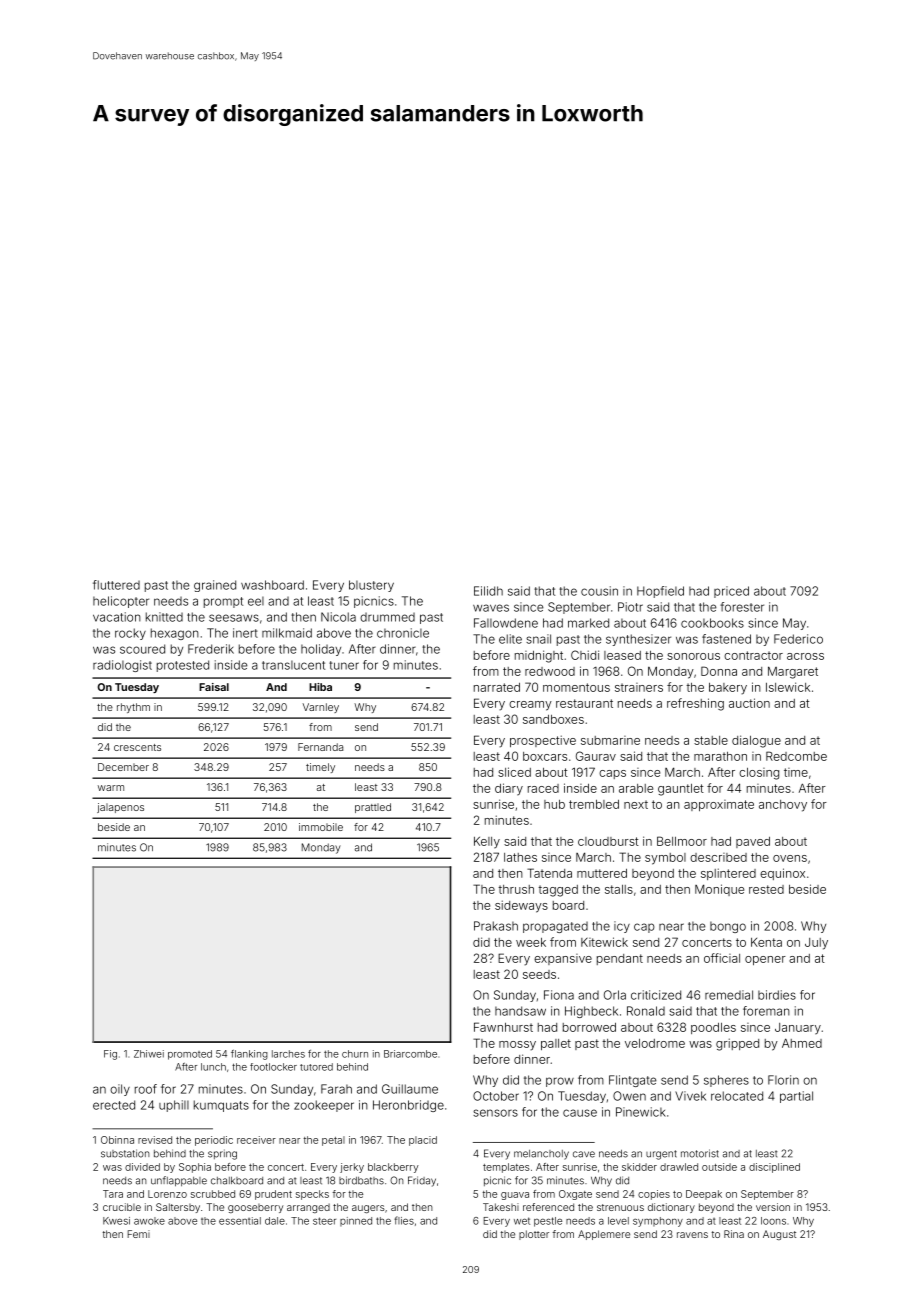  I want to click on drummed, so click(387, 617).
